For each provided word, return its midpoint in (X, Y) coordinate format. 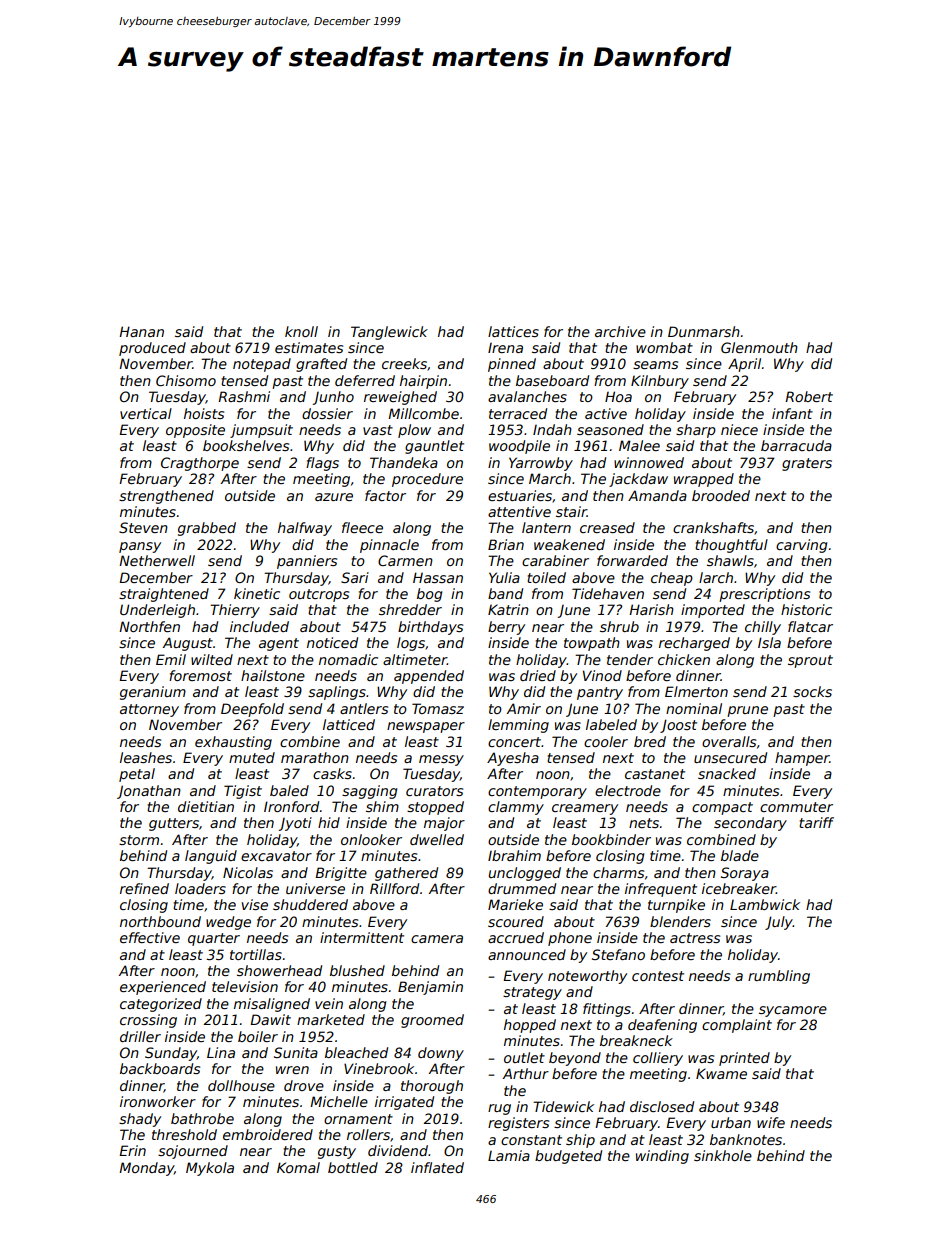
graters (807, 464)
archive (620, 331)
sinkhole (723, 1155)
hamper (802, 759)
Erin (132, 1150)
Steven (143, 527)
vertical (146, 413)
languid (211, 857)
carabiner (555, 560)
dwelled (437, 839)
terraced (518, 413)
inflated (437, 1167)
